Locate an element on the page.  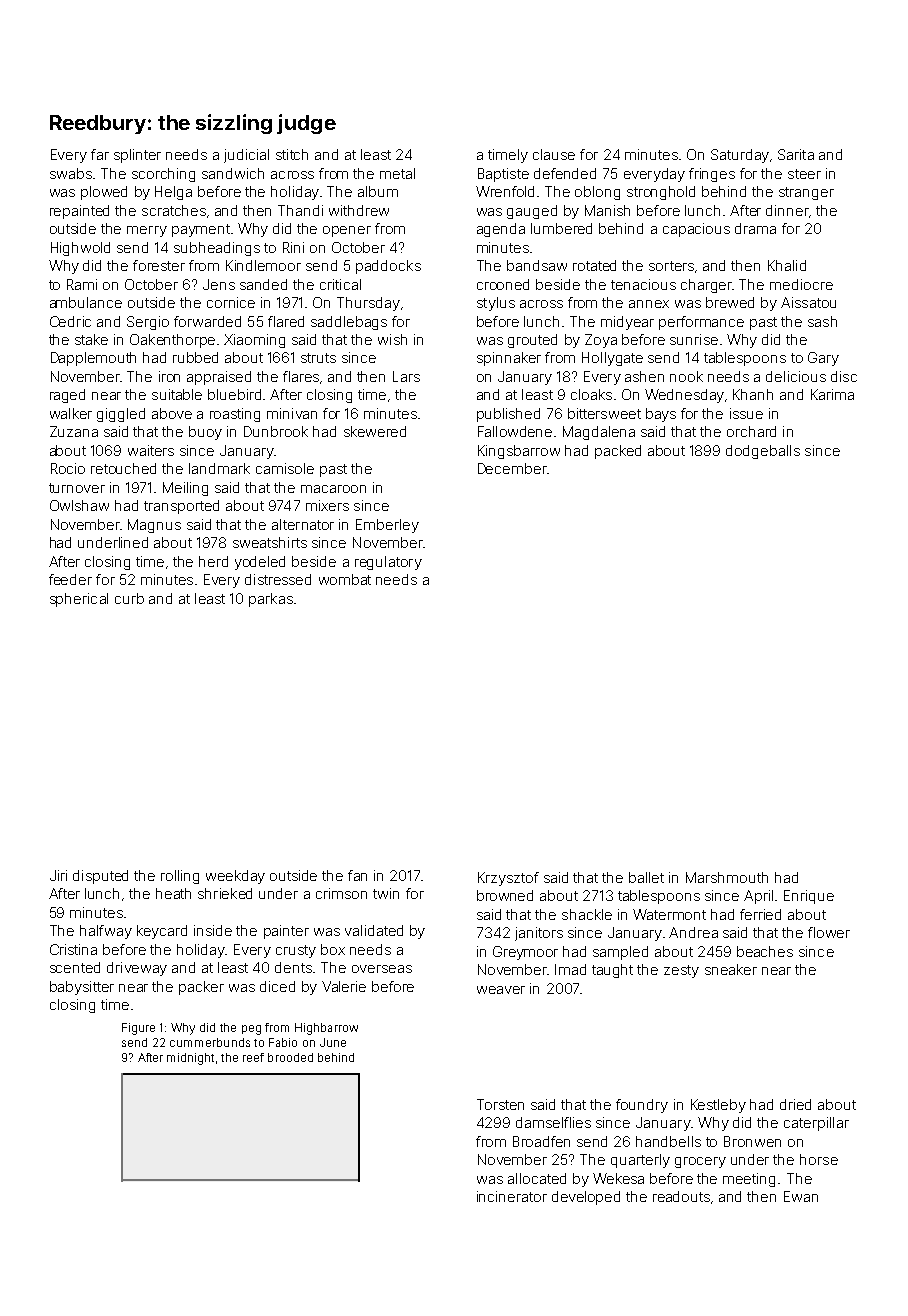
midnight is located at coordinates (190, 1059).
